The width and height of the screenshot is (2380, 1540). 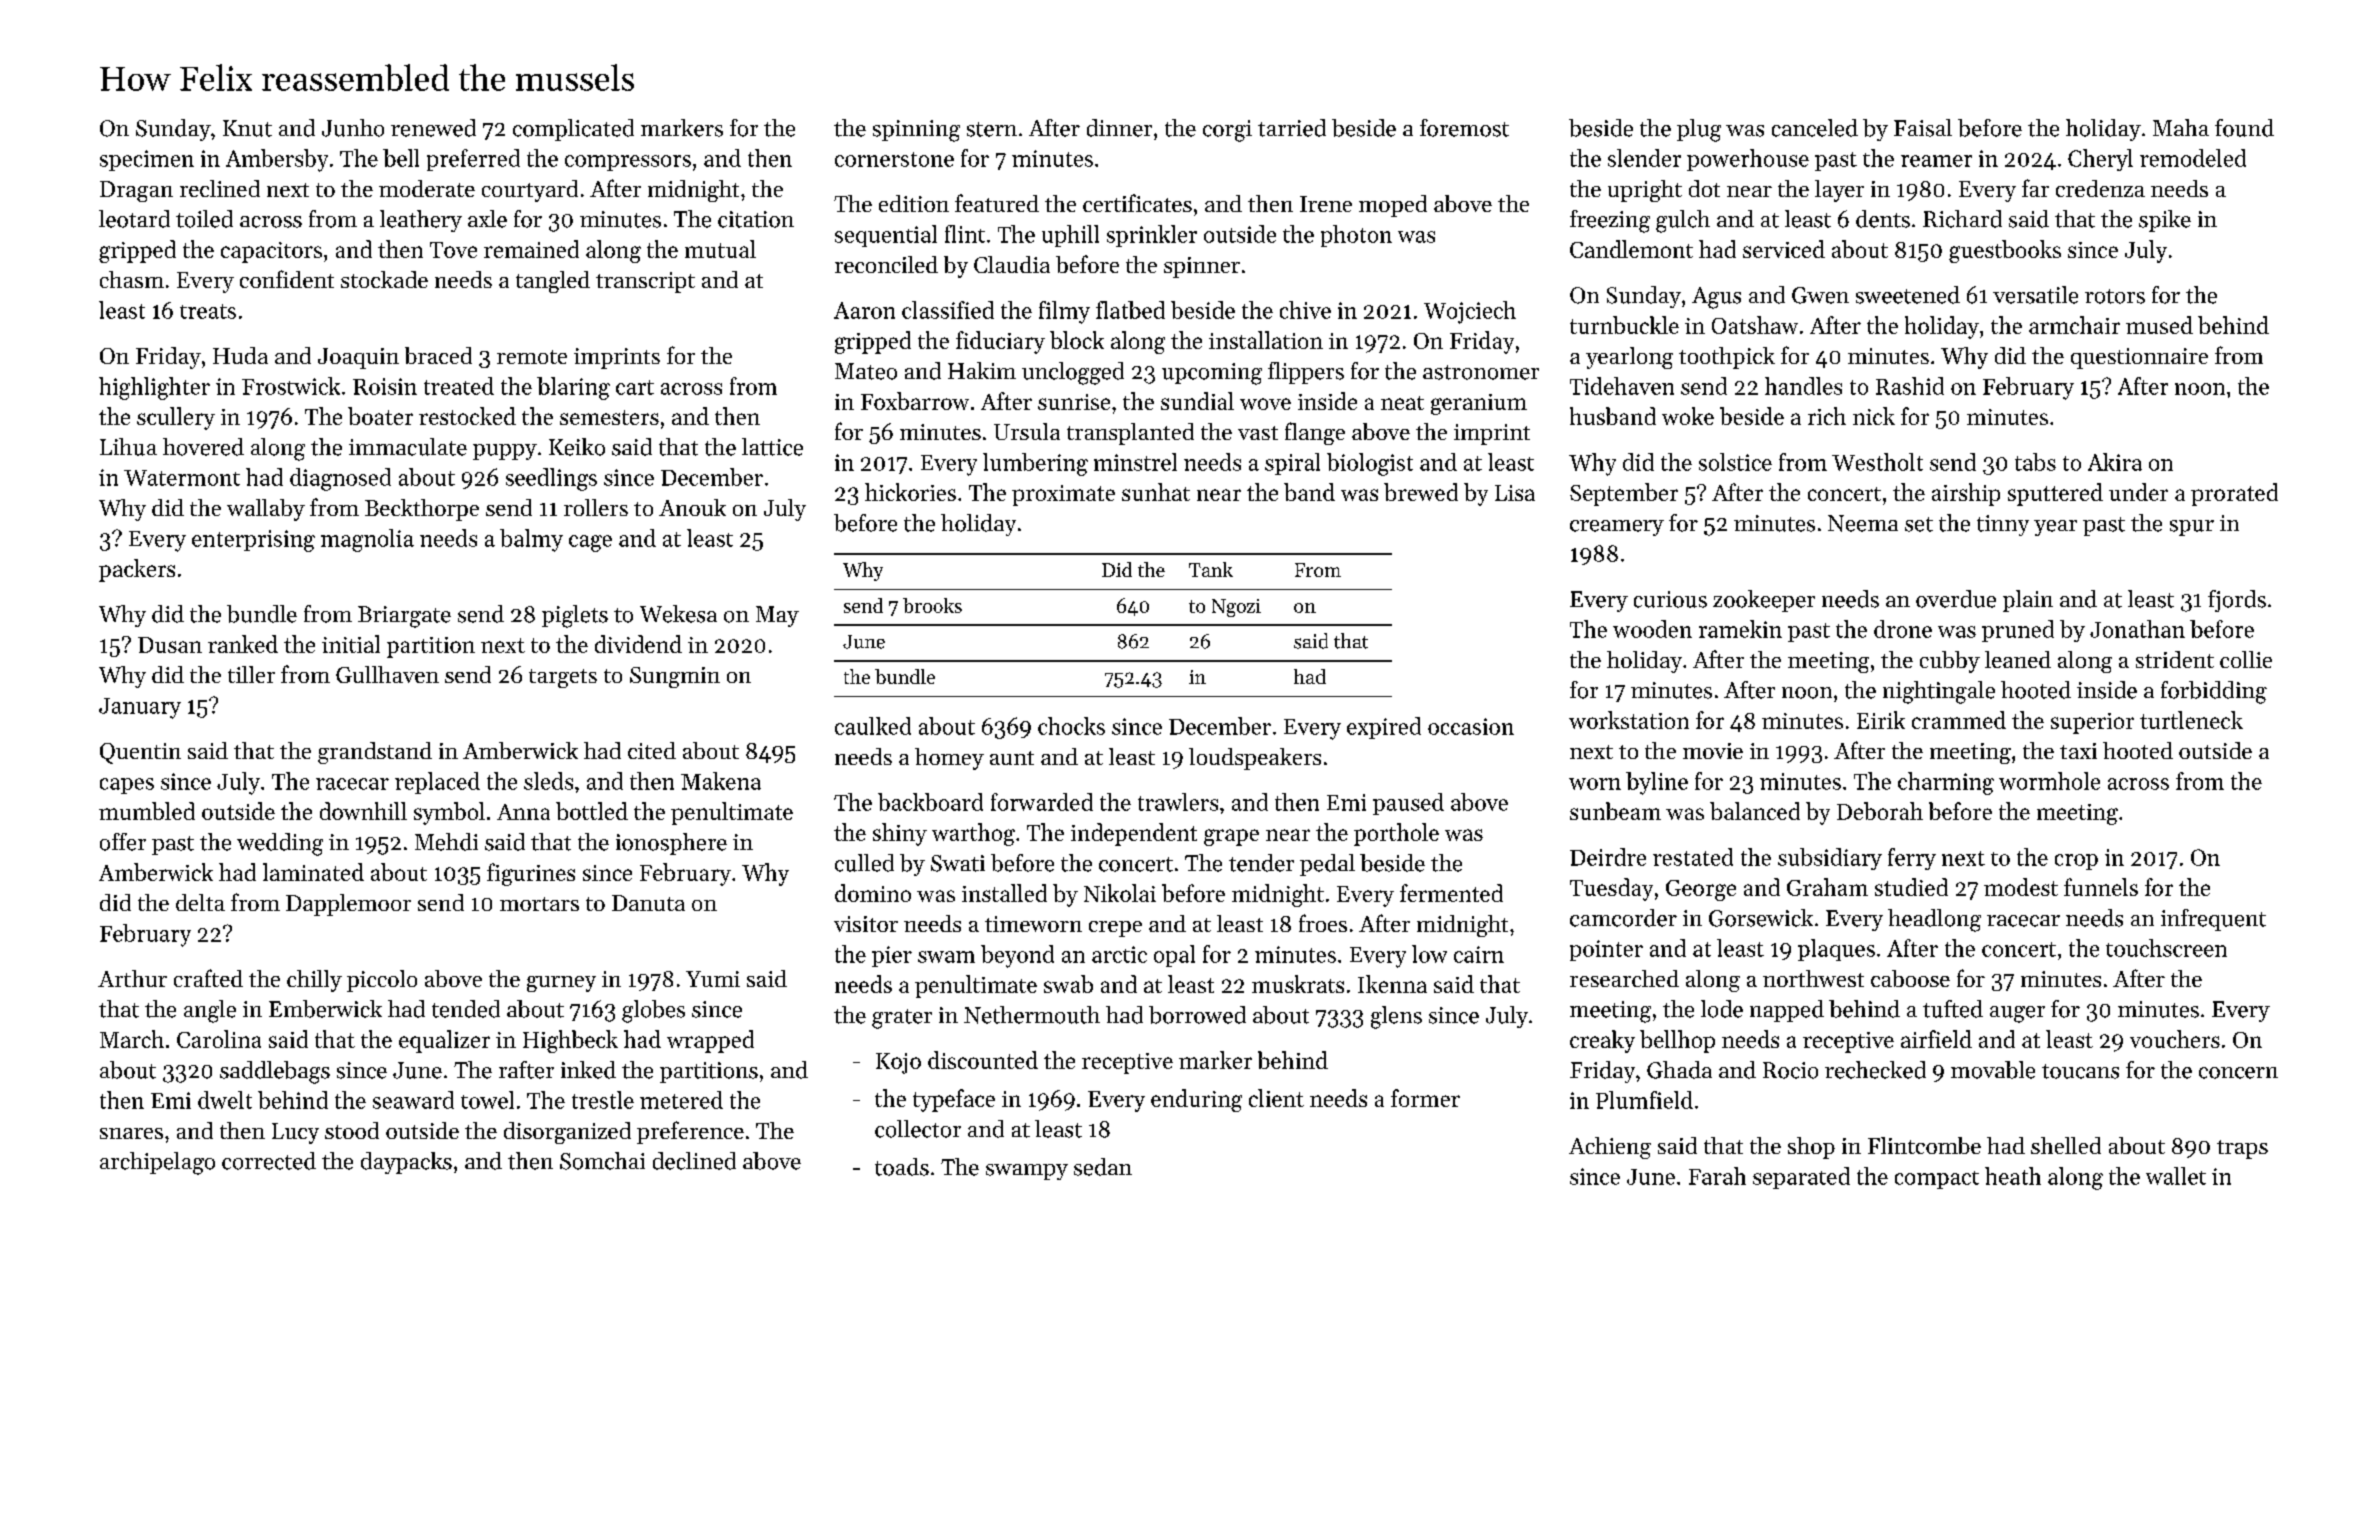 What do you see at coordinates (1934, 920) in the screenshot?
I see `headlong` at bounding box center [1934, 920].
